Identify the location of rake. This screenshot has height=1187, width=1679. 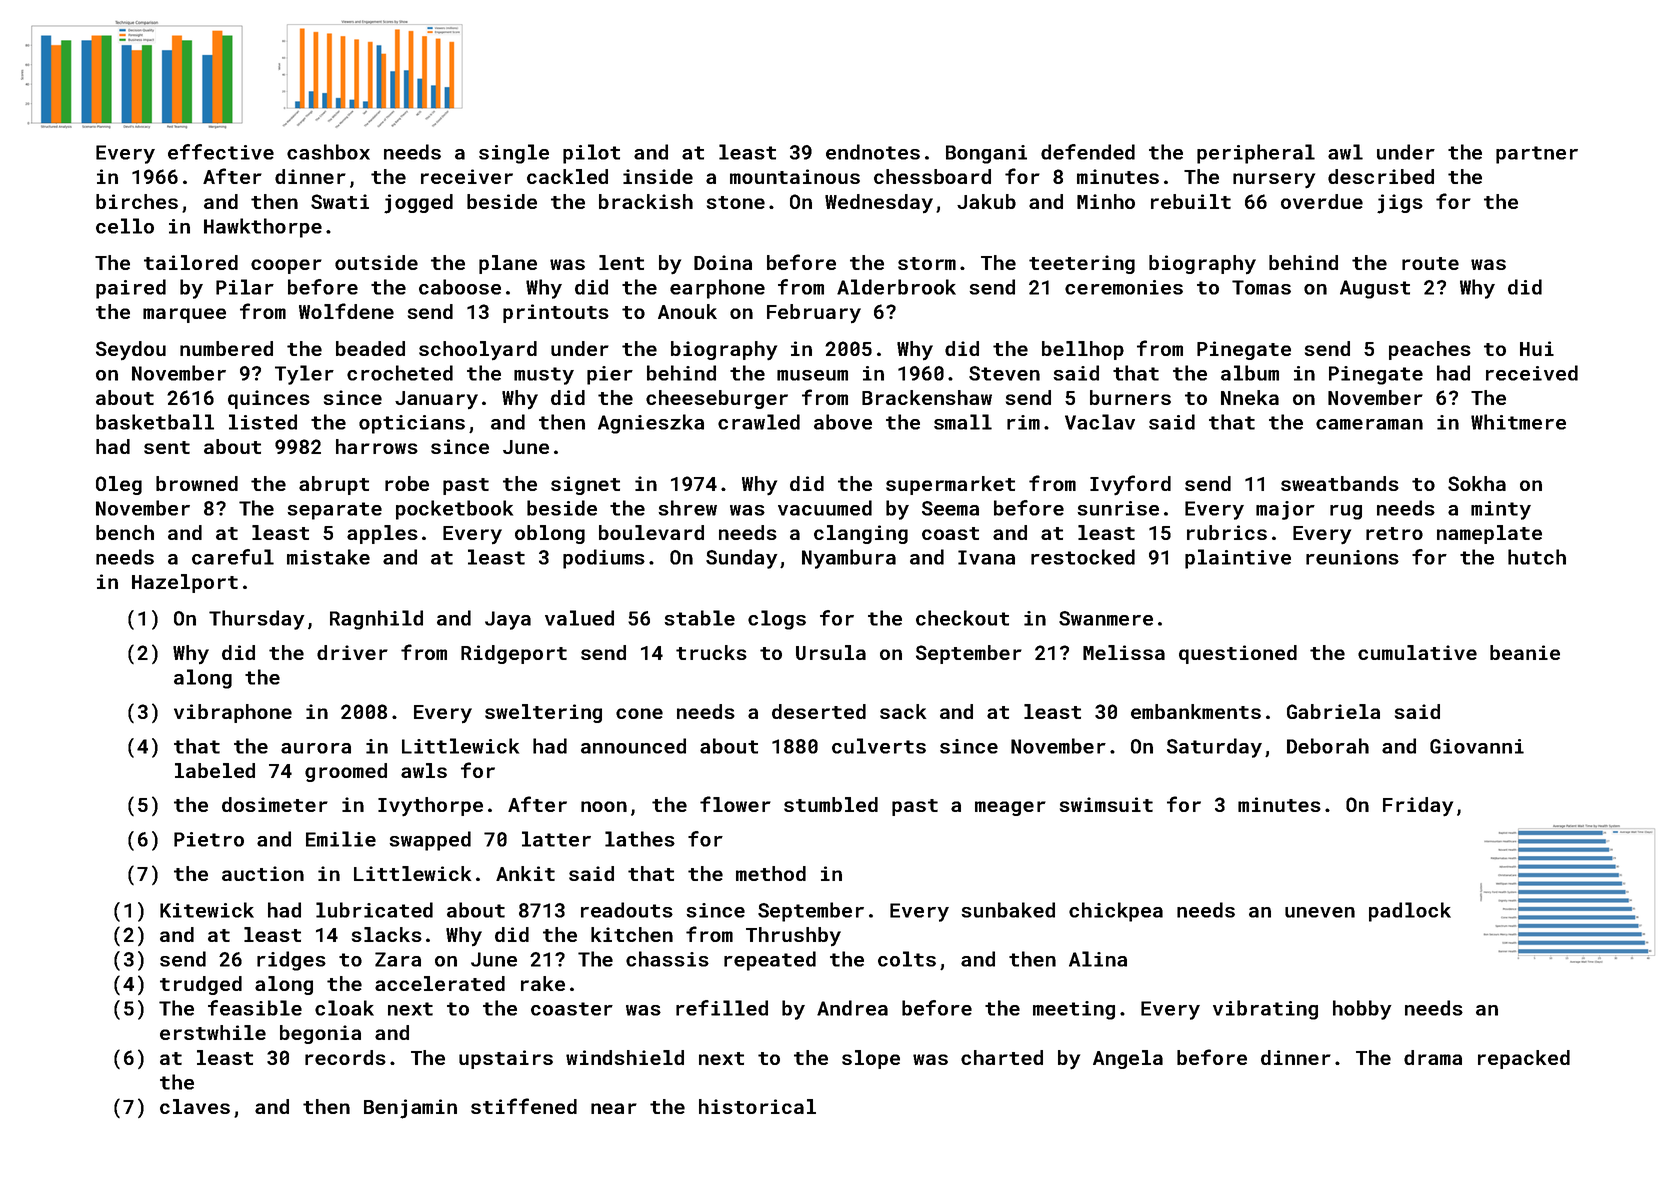
(543, 983).
